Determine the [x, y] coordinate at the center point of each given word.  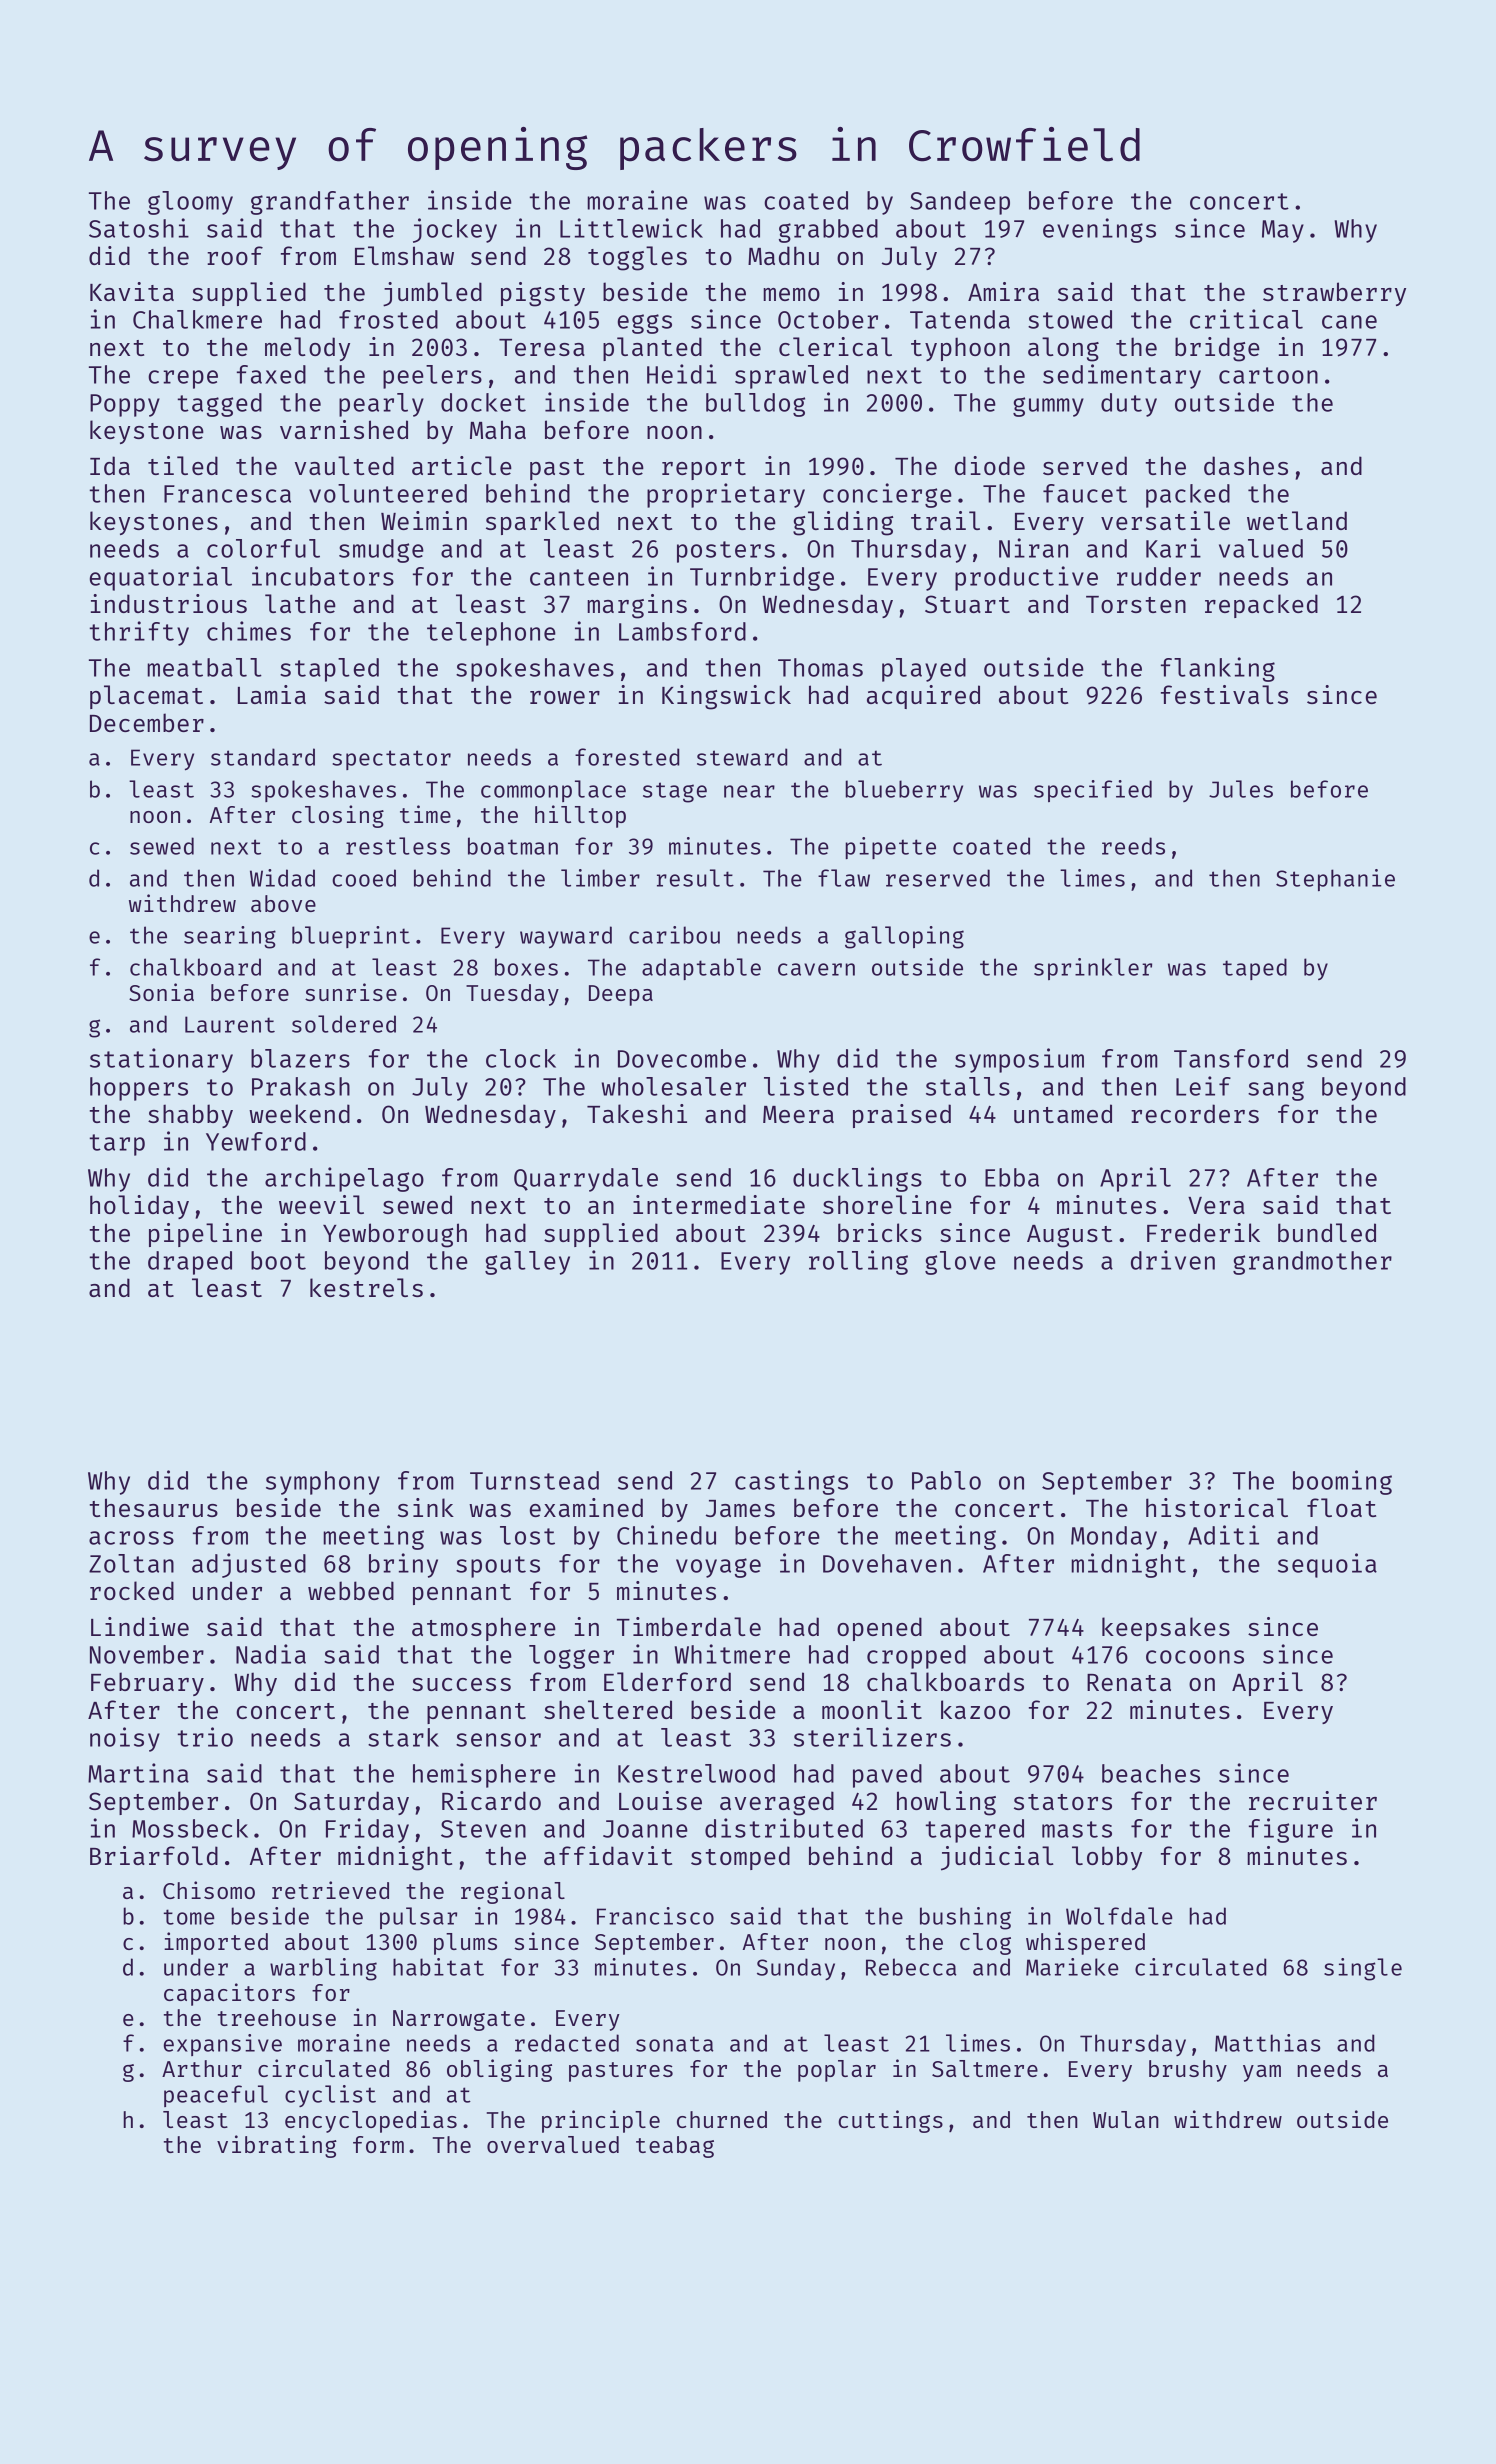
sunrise [351, 992]
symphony [323, 1483]
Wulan [1126, 2119]
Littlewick [631, 228]
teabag [675, 2147]
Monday [1114, 1538]
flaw [844, 878]
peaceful [216, 2096]
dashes [1246, 465]
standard [263, 757]
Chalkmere [197, 319]
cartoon [1268, 375]
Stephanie [1335, 880]
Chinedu [666, 1535]
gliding [843, 523]
